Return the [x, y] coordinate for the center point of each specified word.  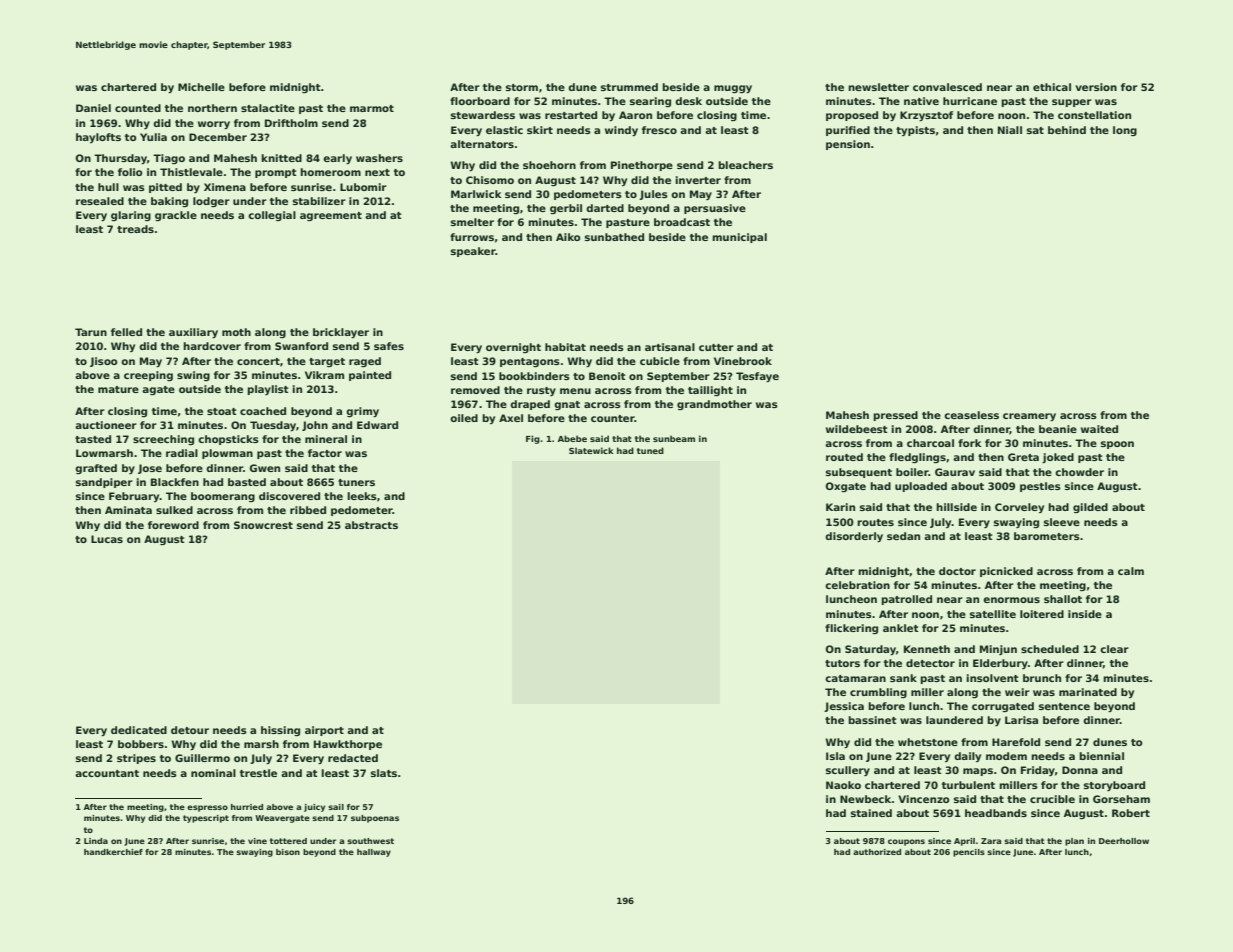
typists [915, 131]
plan [1074, 842]
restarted [571, 115]
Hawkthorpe [348, 745]
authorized [877, 852]
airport [324, 731]
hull [108, 187]
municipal [739, 238]
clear [1114, 649]
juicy [314, 808]
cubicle [660, 361]
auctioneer [106, 425]
